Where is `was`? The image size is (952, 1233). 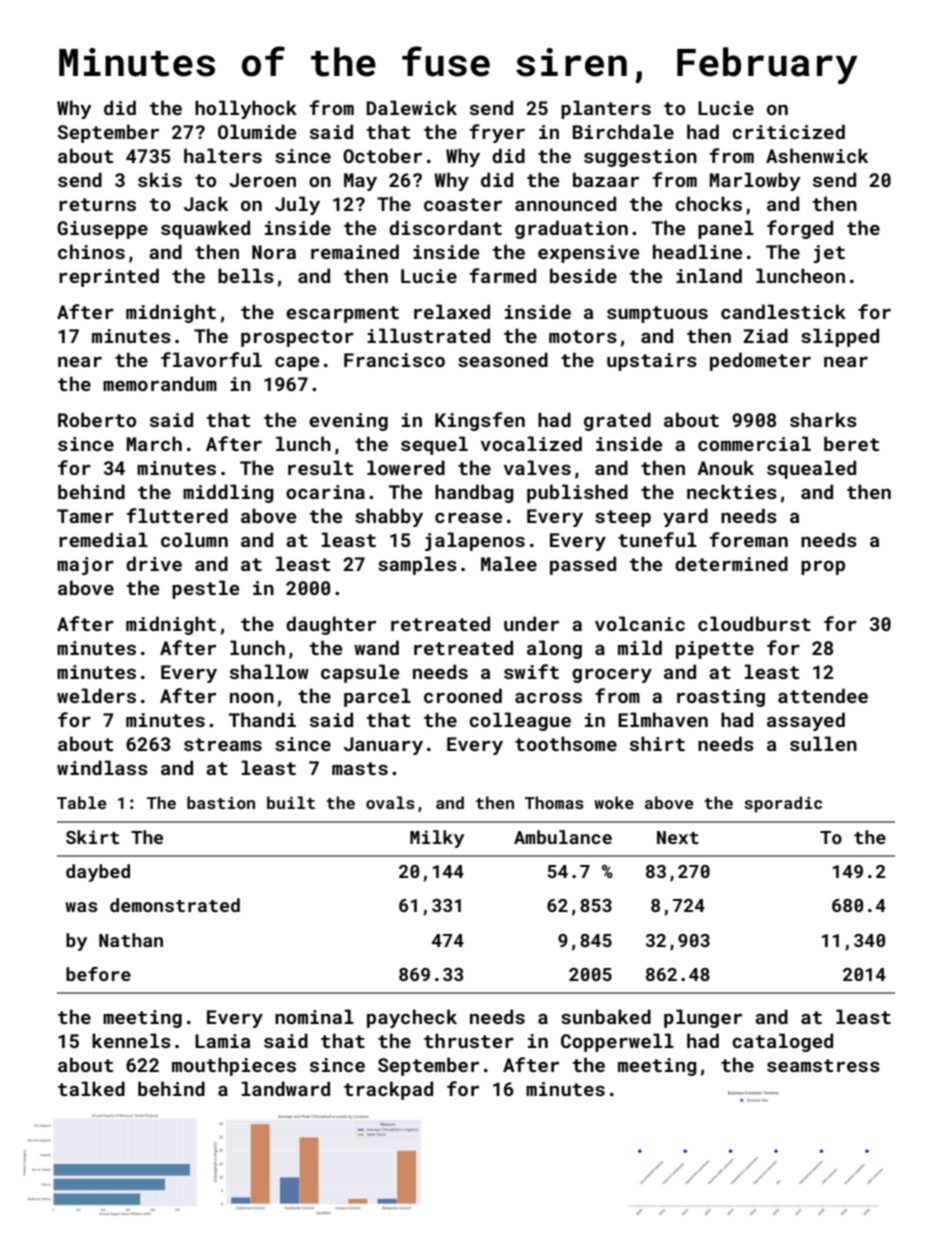
was is located at coordinates (81, 907).
